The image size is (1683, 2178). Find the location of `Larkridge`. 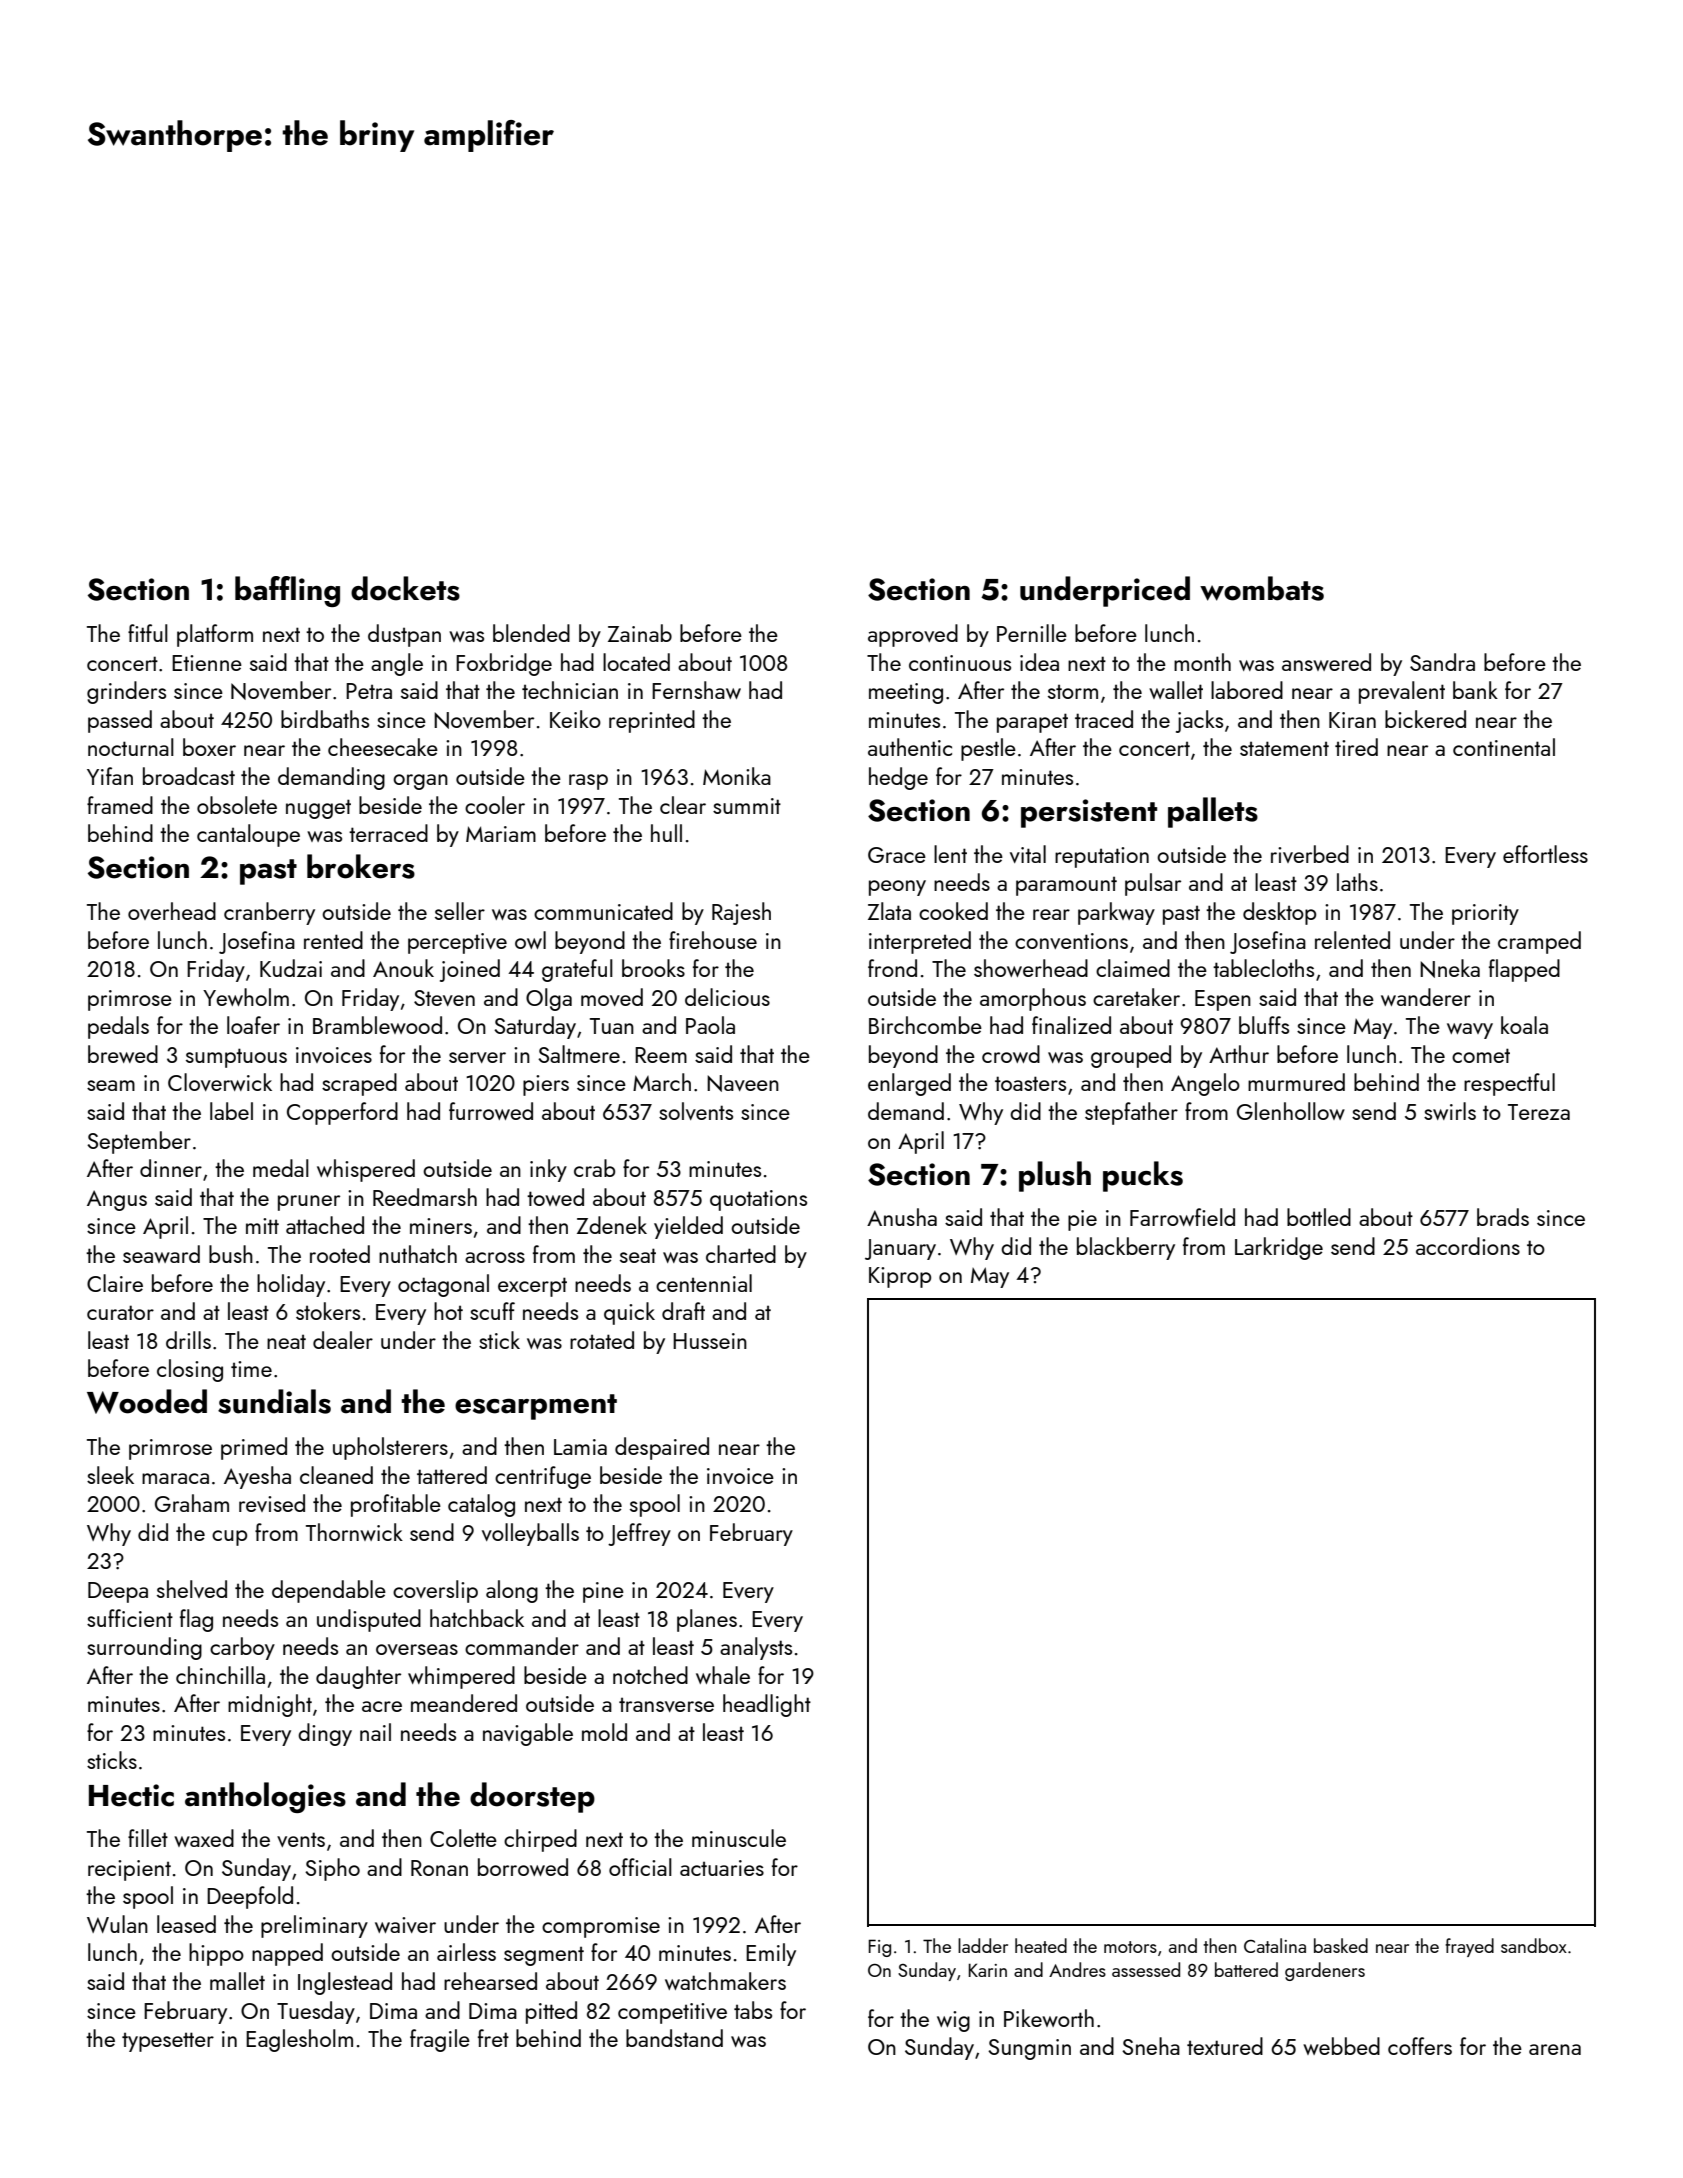

Larkridge is located at coordinates (1279, 1248).
